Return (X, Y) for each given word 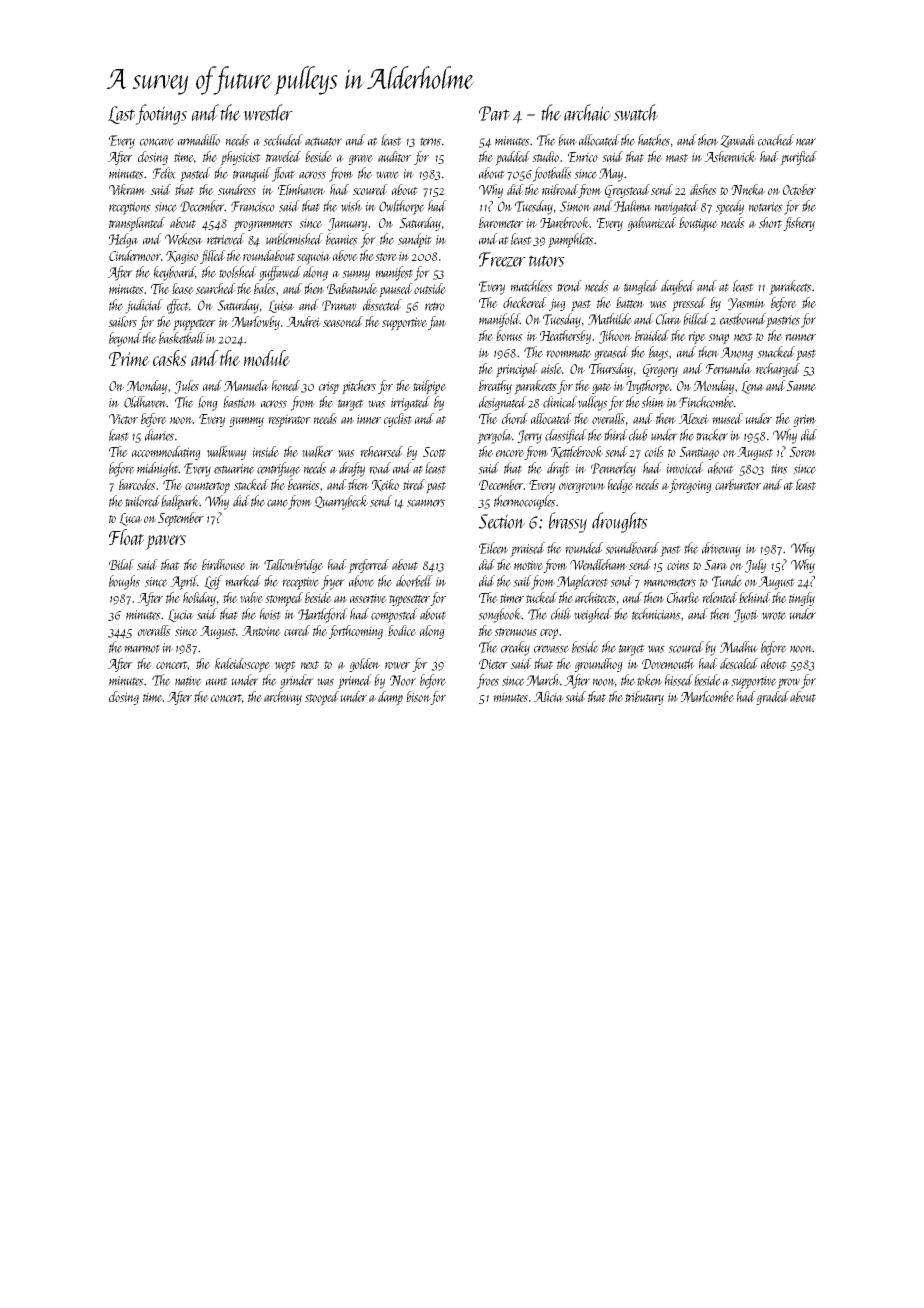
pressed (689, 304)
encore (510, 453)
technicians (656, 614)
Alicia (548, 696)
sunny (356, 275)
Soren (802, 452)
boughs (124, 582)
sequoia (314, 258)
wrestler (268, 112)
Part (494, 113)
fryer (333, 582)
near (806, 142)
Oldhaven (145, 402)
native (188, 681)
